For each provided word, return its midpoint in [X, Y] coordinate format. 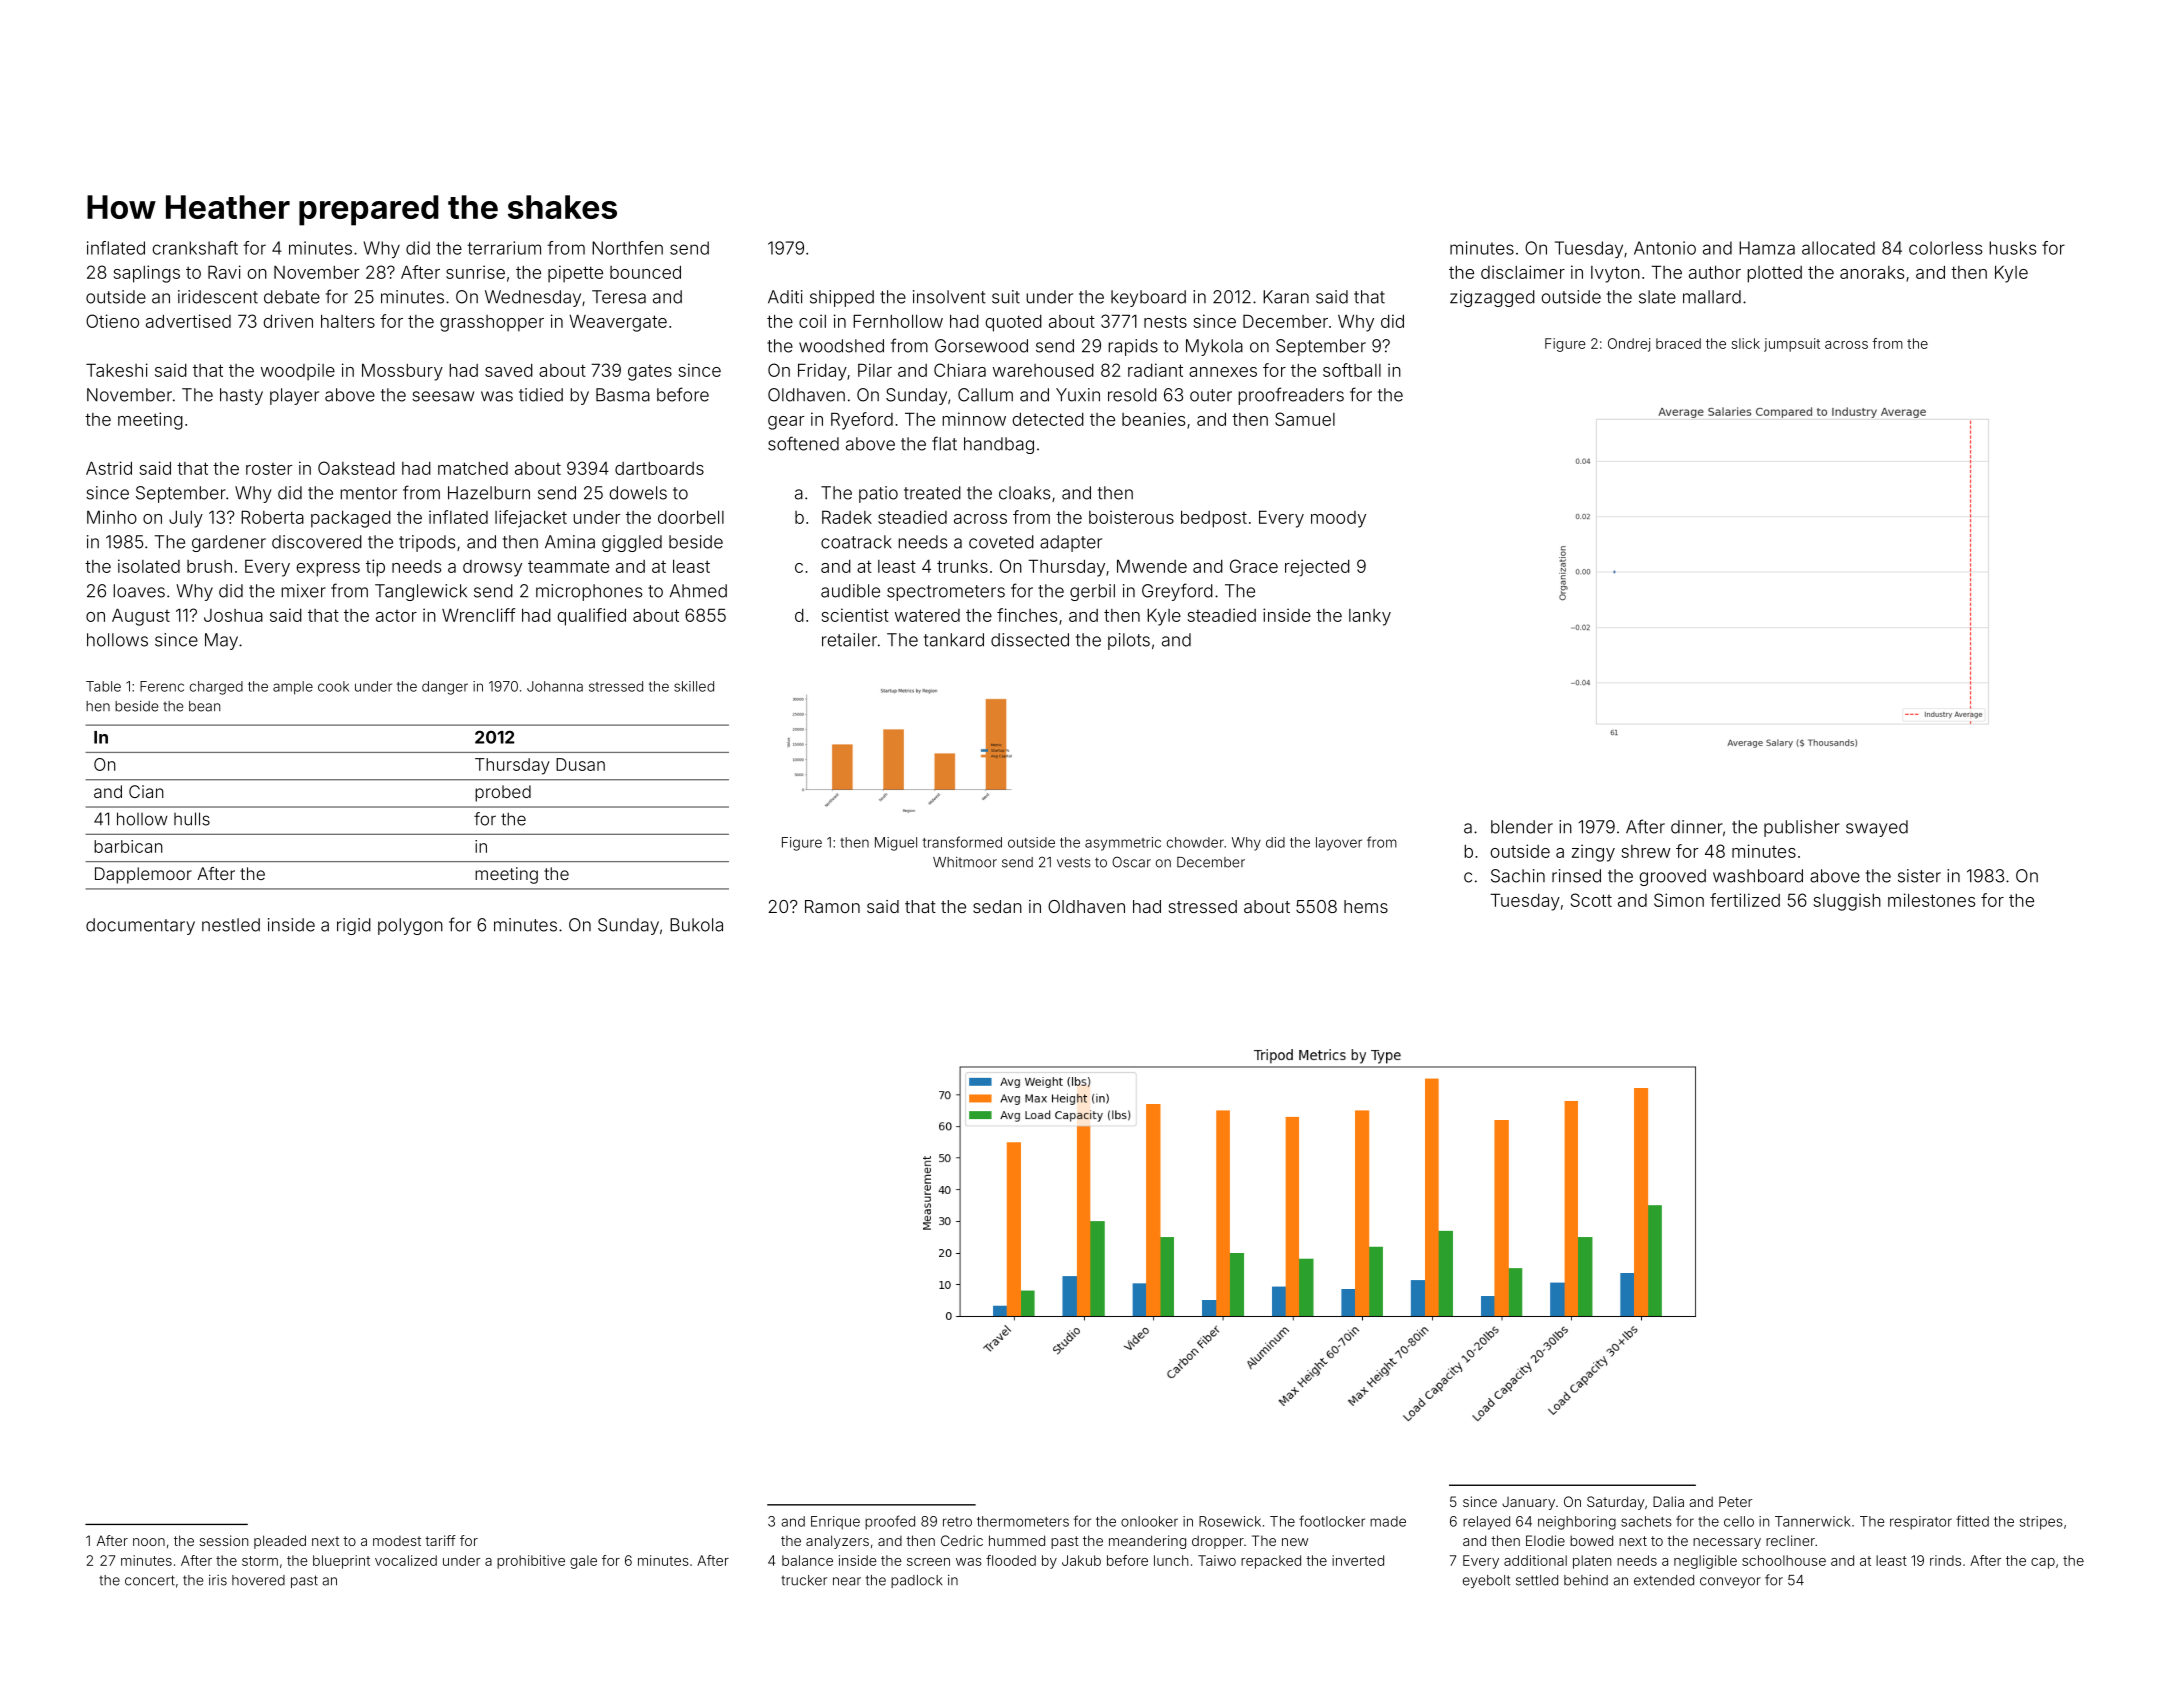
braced [1678, 343]
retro [957, 1522]
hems [1366, 906]
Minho [112, 517]
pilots [1129, 641]
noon [149, 1542]
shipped [842, 298]
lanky [1370, 617]
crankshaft [195, 248]
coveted [1001, 542]
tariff [440, 1540]
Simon [1679, 900]
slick [1746, 343]
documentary [140, 926]
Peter [1736, 1501]
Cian [146, 791]
